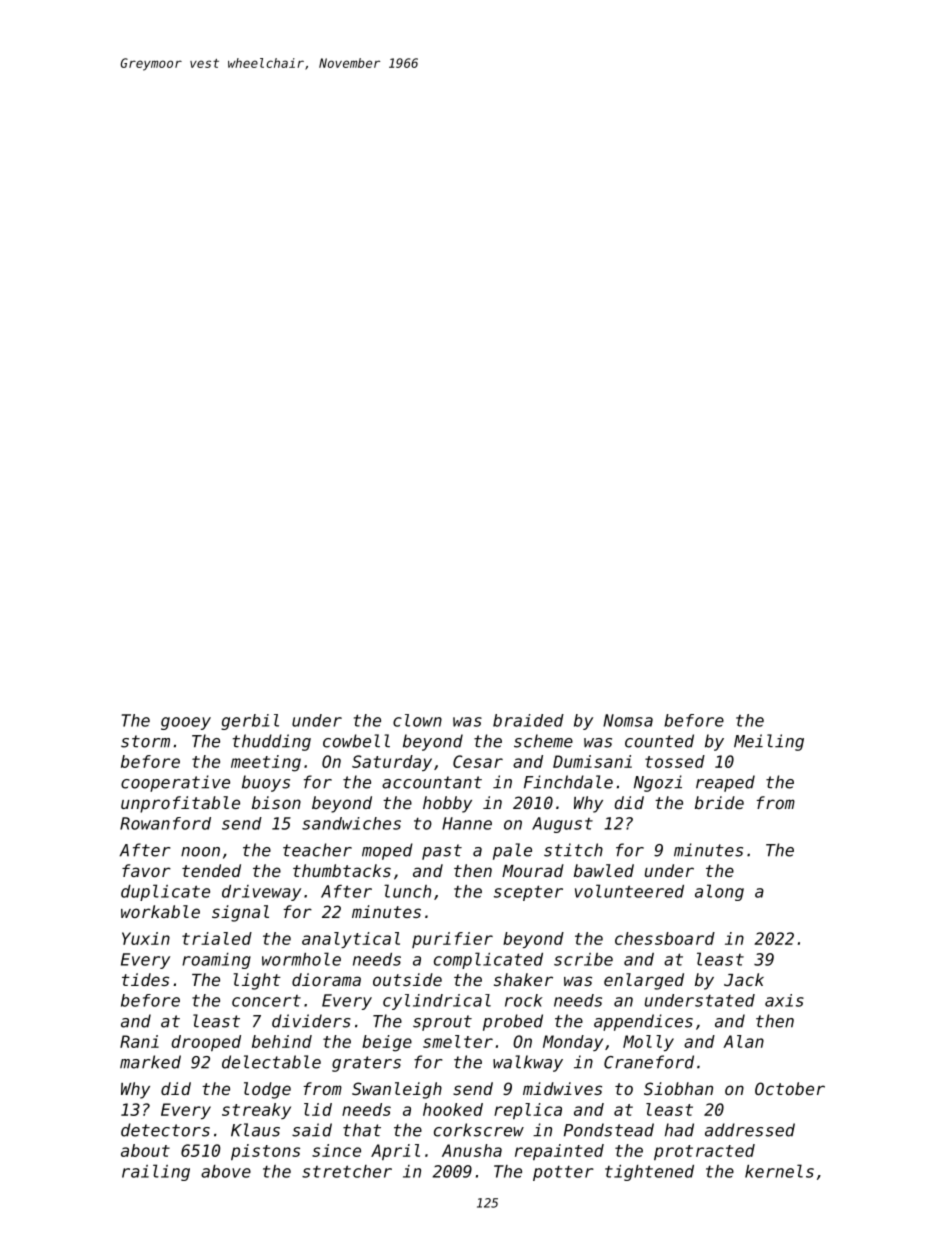  Describe the element at coordinates (397, 1090) in the image. I see `Swanleigh` at that location.
